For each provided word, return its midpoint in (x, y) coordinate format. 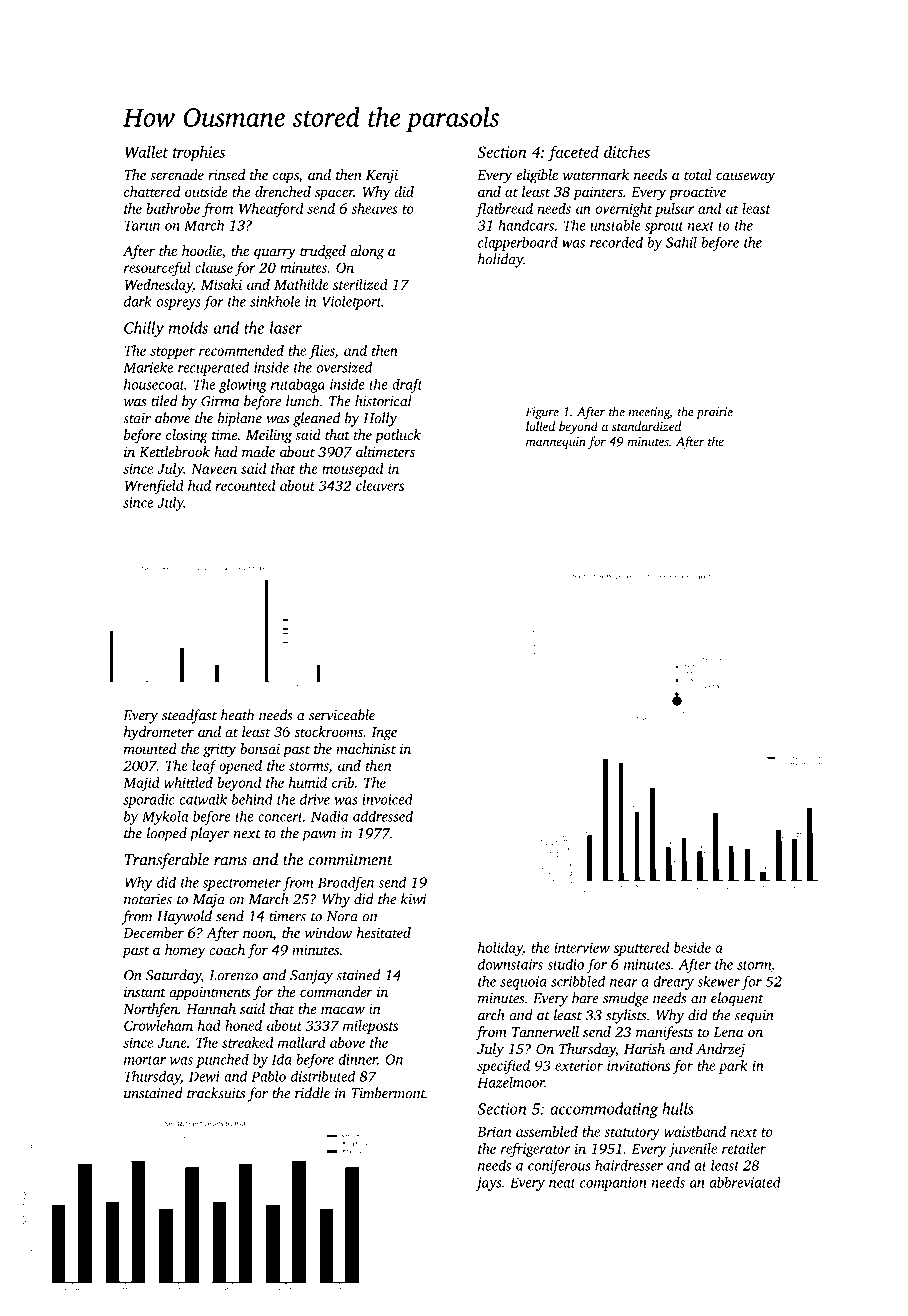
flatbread (504, 210)
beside (692, 947)
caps (286, 177)
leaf (204, 767)
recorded (616, 242)
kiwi (413, 899)
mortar (145, 1060)
